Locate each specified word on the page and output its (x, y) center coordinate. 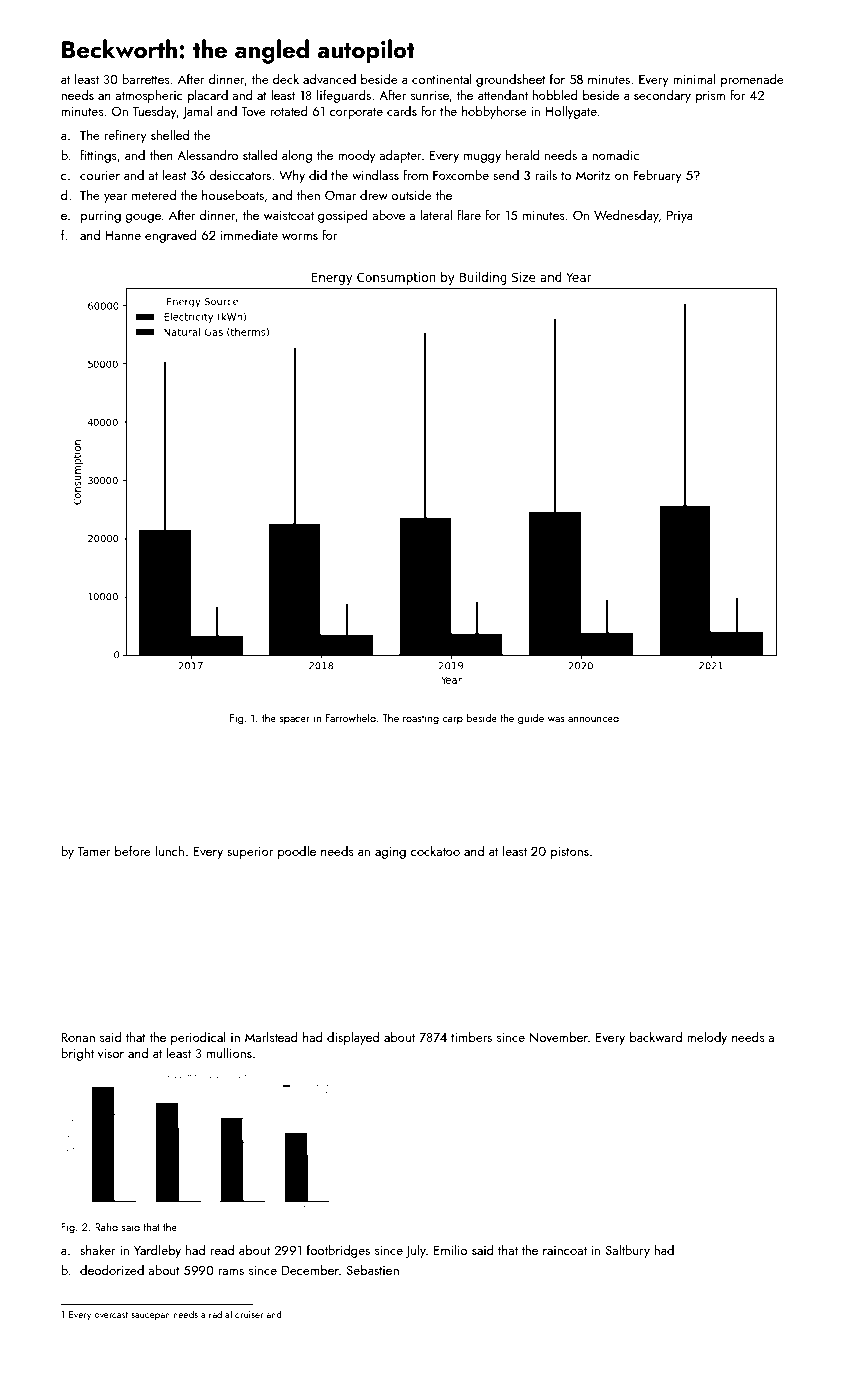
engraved (171, 236)
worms (300, 237)
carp (452, 720)
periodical (198, 1038)
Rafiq (106, 1227)
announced (593, 717)
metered (154, 195)
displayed (353, 1038)
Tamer (94, 851)
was (556, 719)
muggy (482, 158)
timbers (471, 1037)
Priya (680, 216)
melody (707, 1038)
